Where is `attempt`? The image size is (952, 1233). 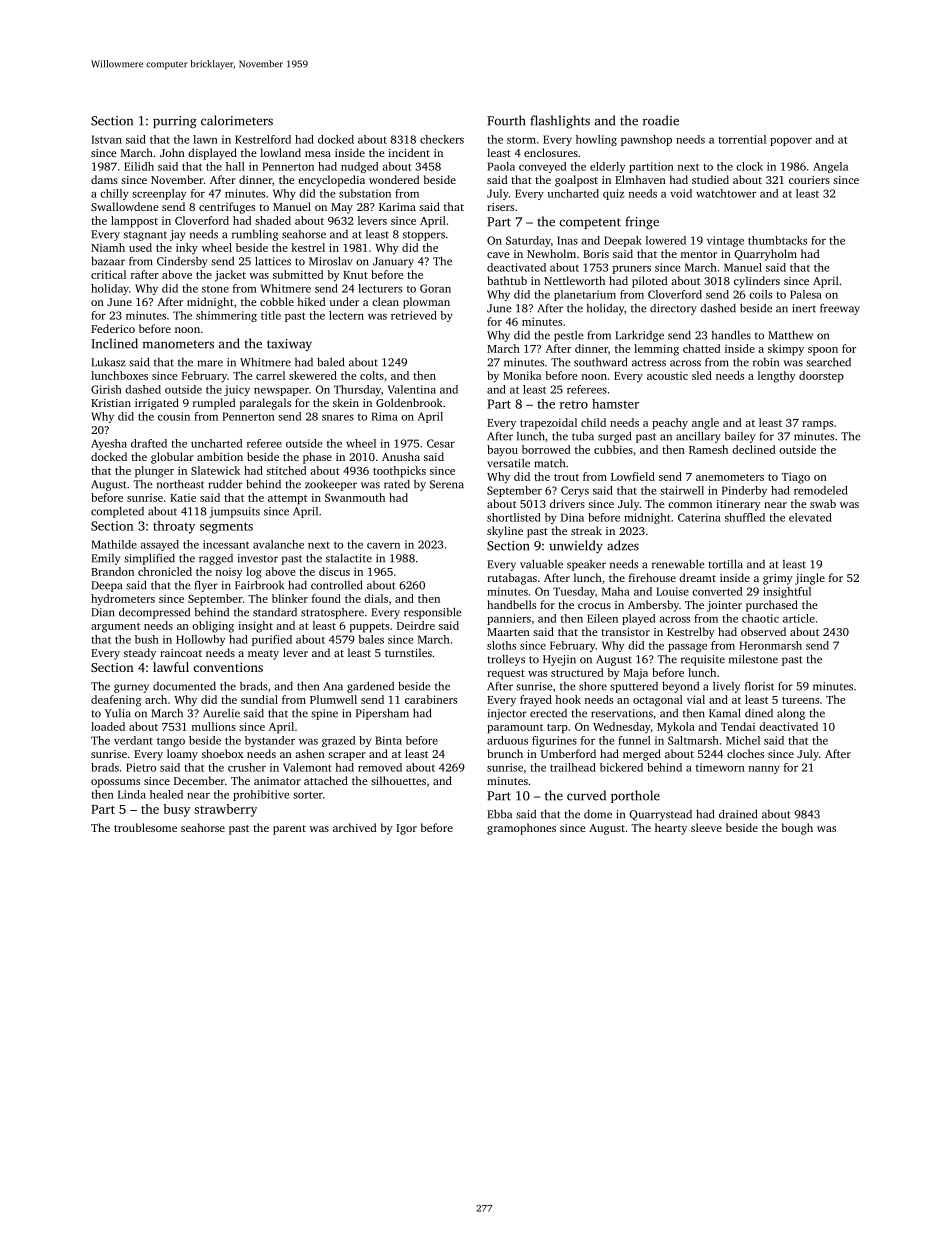
attempt is located at coordinates (287, 500).
